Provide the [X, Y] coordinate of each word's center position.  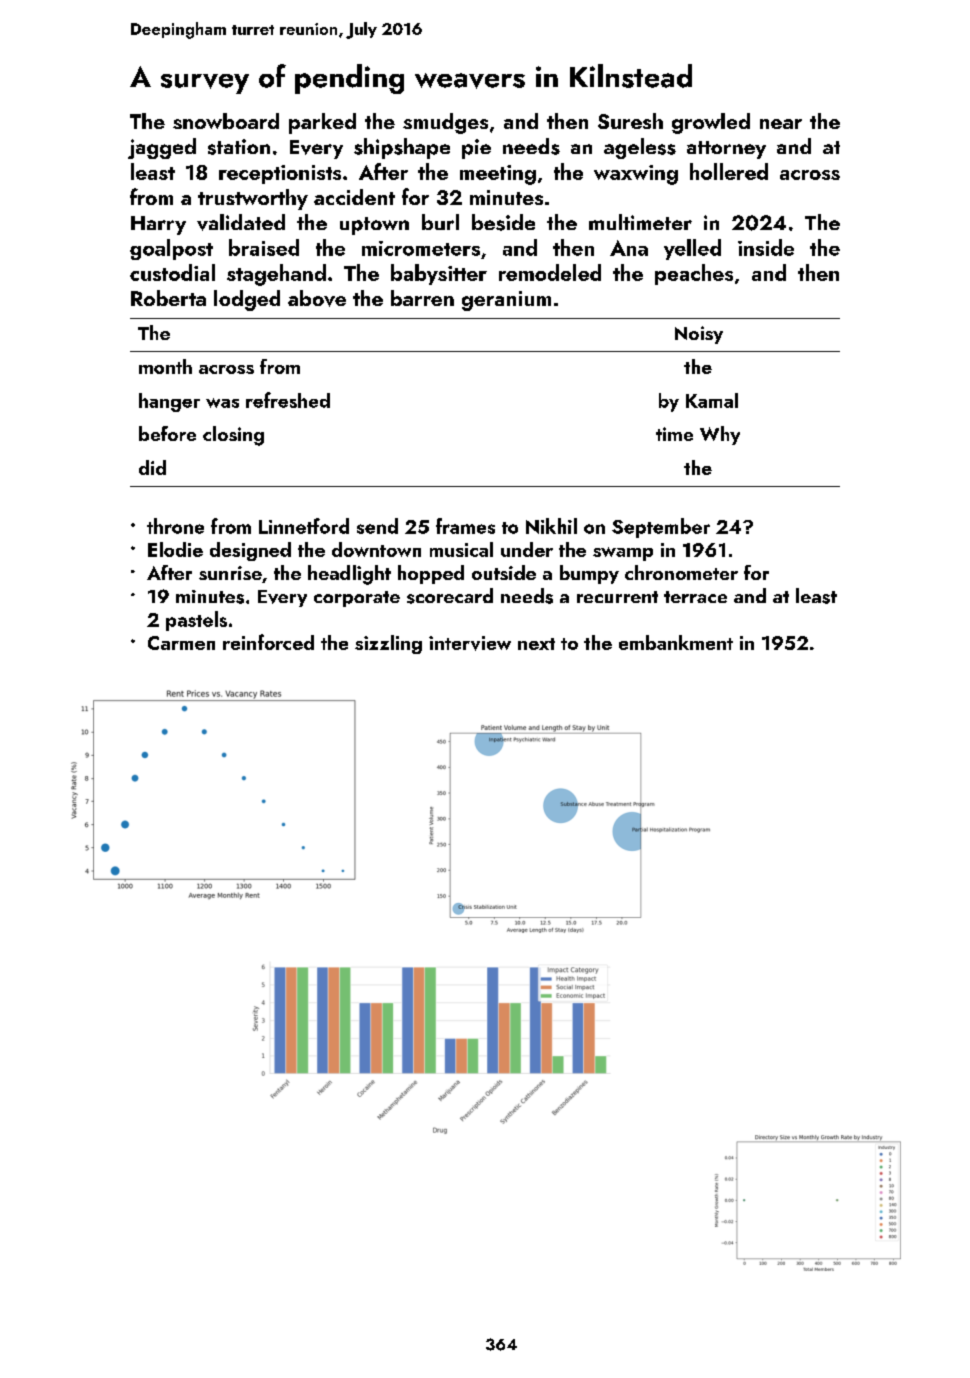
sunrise [230, 573]
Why [720, 435]
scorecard [450, 596]
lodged [247, 300]
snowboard [226, 121]
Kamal [712, 400]
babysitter [439, 274]
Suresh [630, 121]
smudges [445, 123]
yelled [692, 249]
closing [233, 436]
